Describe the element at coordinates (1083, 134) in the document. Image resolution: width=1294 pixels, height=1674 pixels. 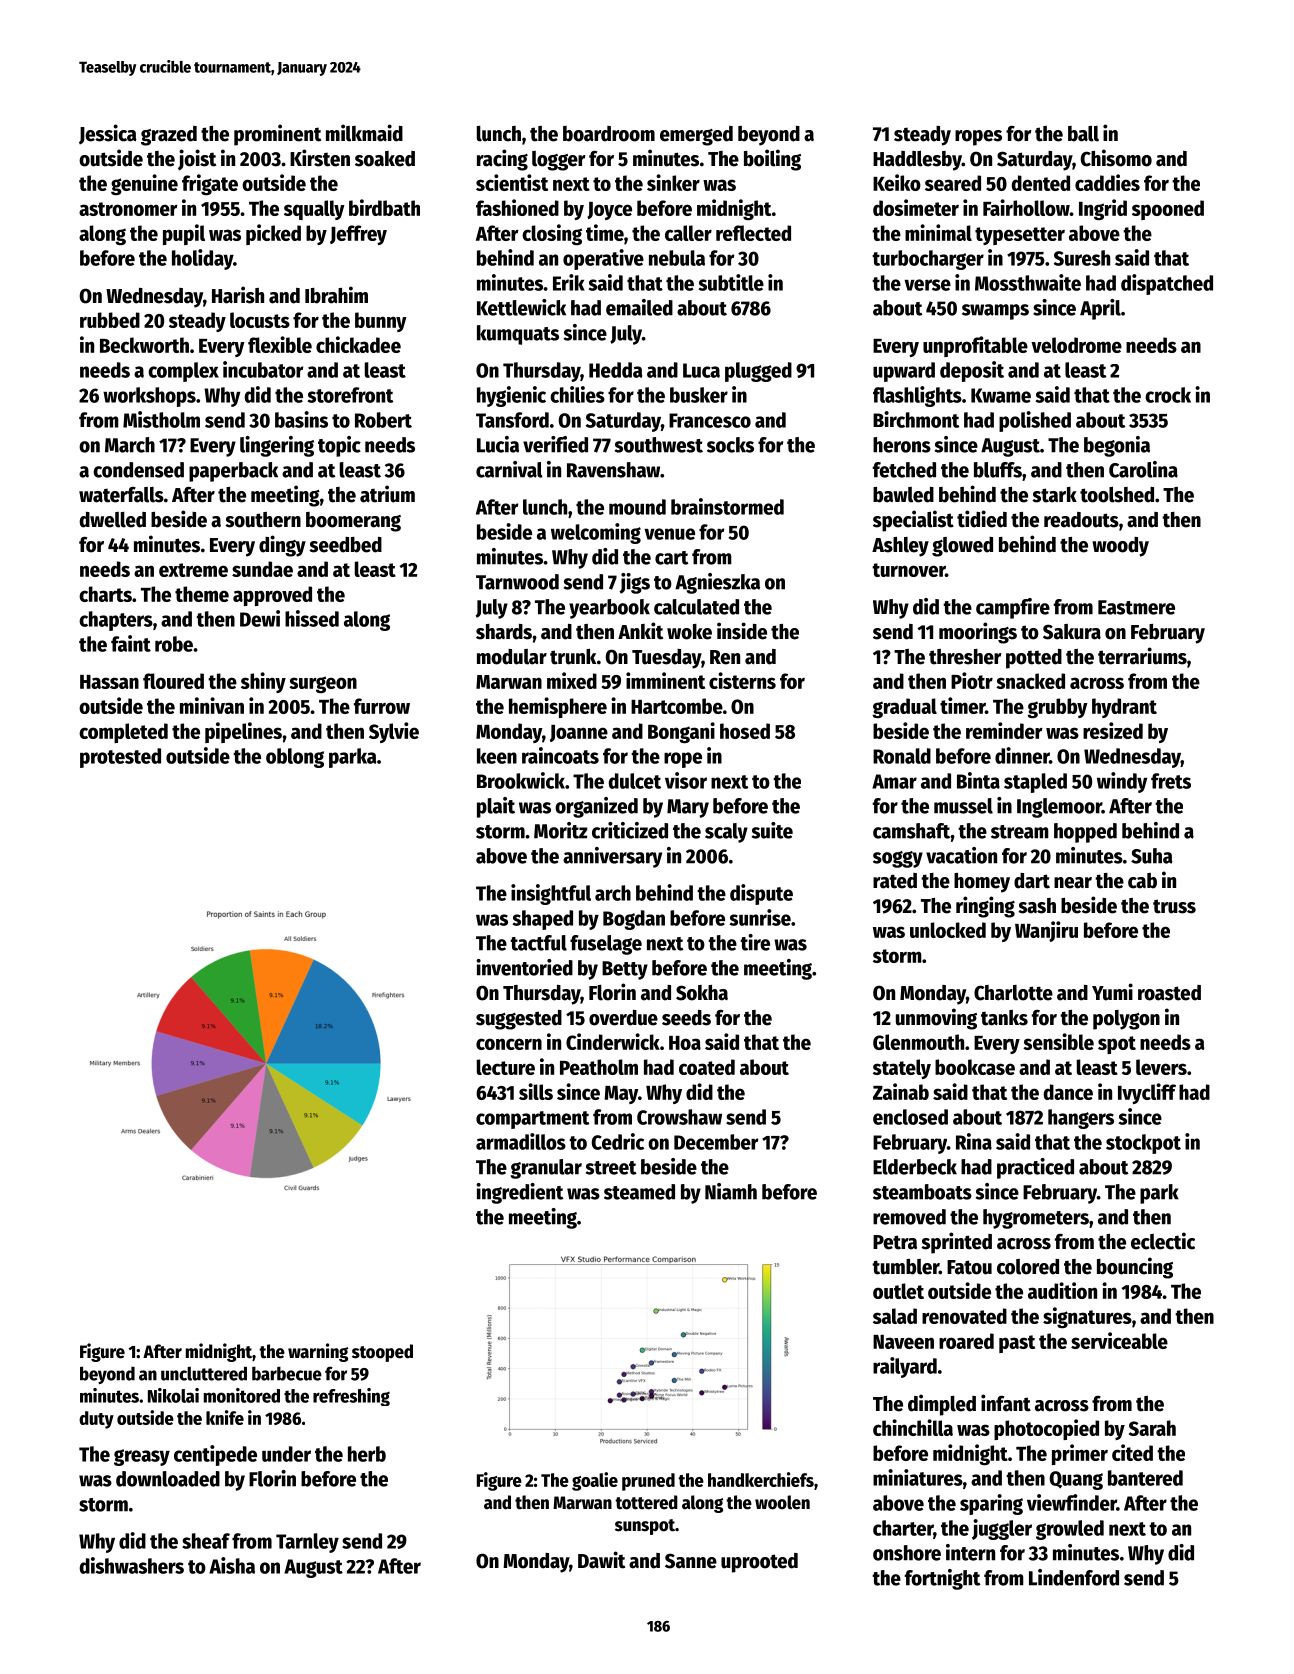
I see `ball` at that location.
